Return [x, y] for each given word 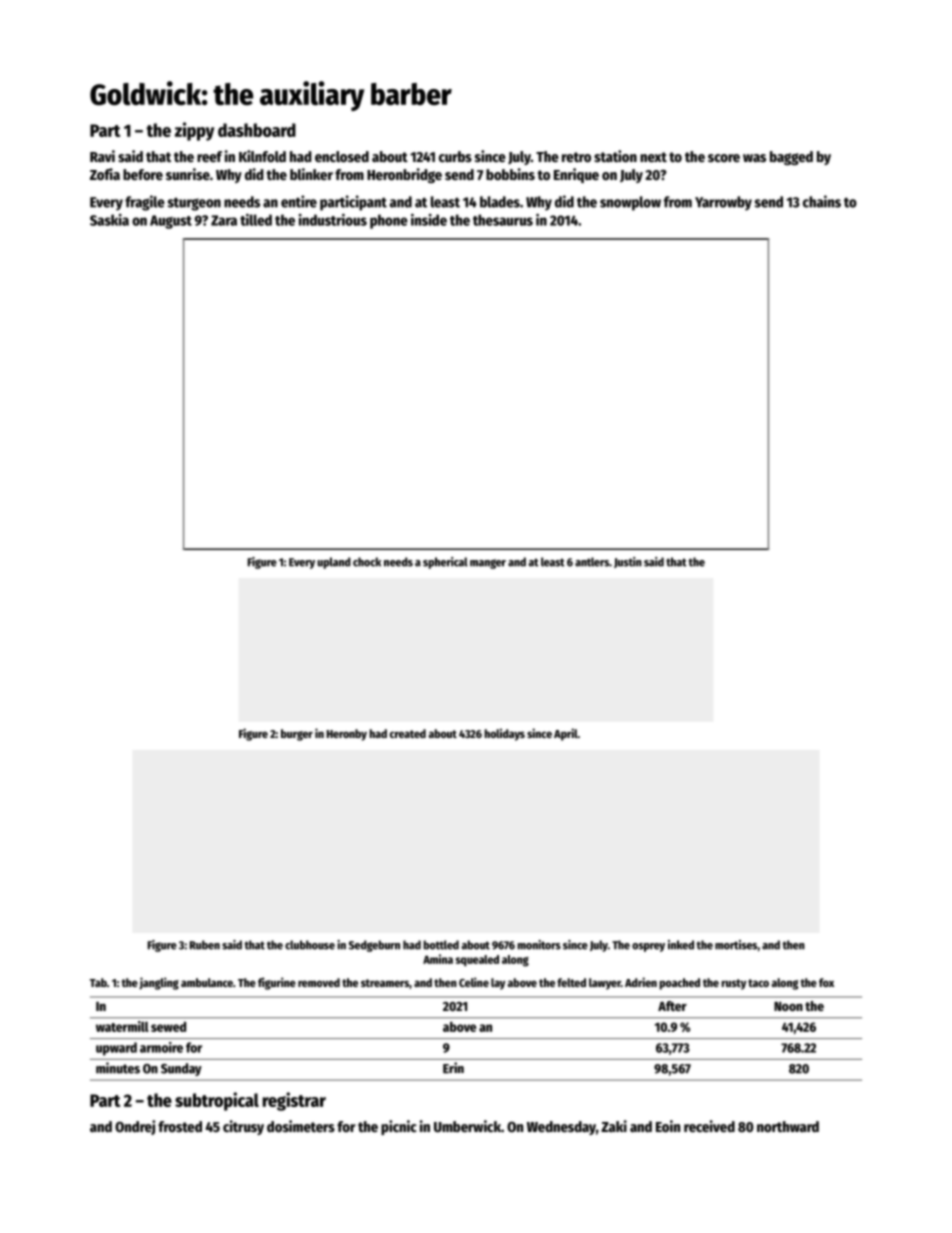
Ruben [205, 945]
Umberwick [467, 1126]
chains [822, 201]
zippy [194, 131]
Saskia [109, 220]
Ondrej [135, 1127]
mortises [736, 945]
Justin [628, 562]
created [408, 733]
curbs [455, 156]
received [709, 1126]
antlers [592, 562]
